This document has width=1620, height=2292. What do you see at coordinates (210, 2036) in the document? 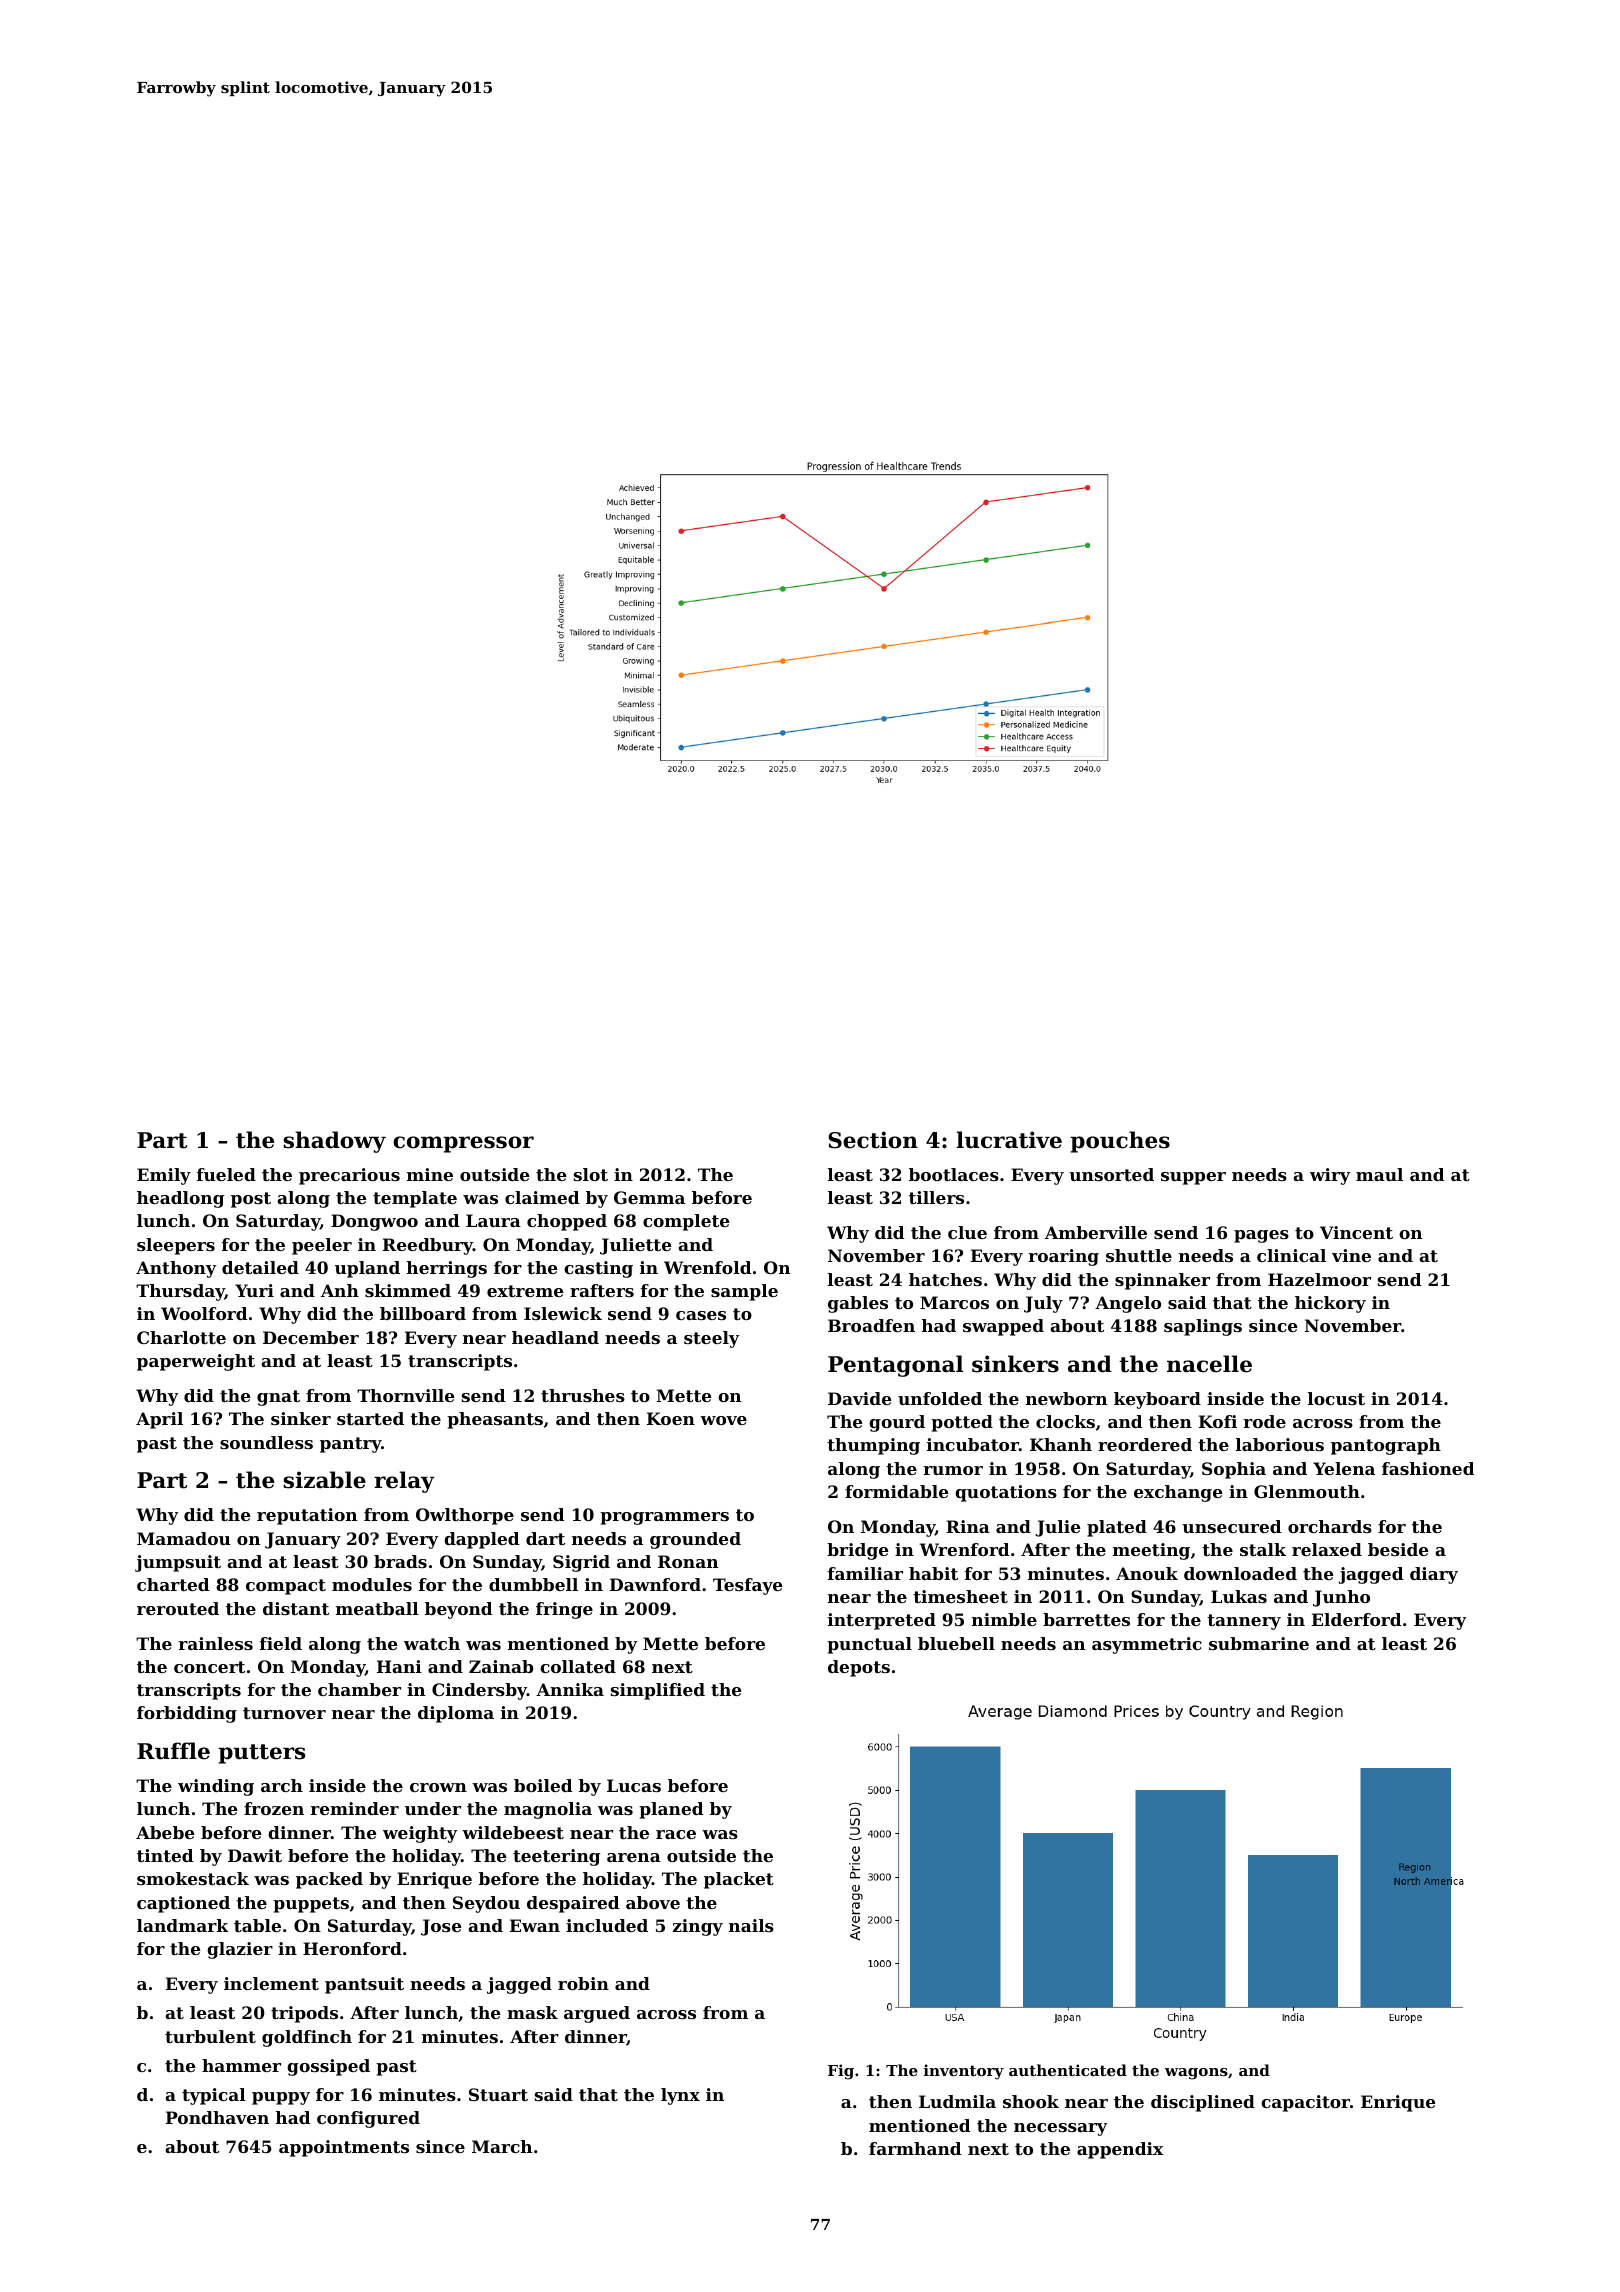
I see `turbulent` at bounding box center [210, 2036].
